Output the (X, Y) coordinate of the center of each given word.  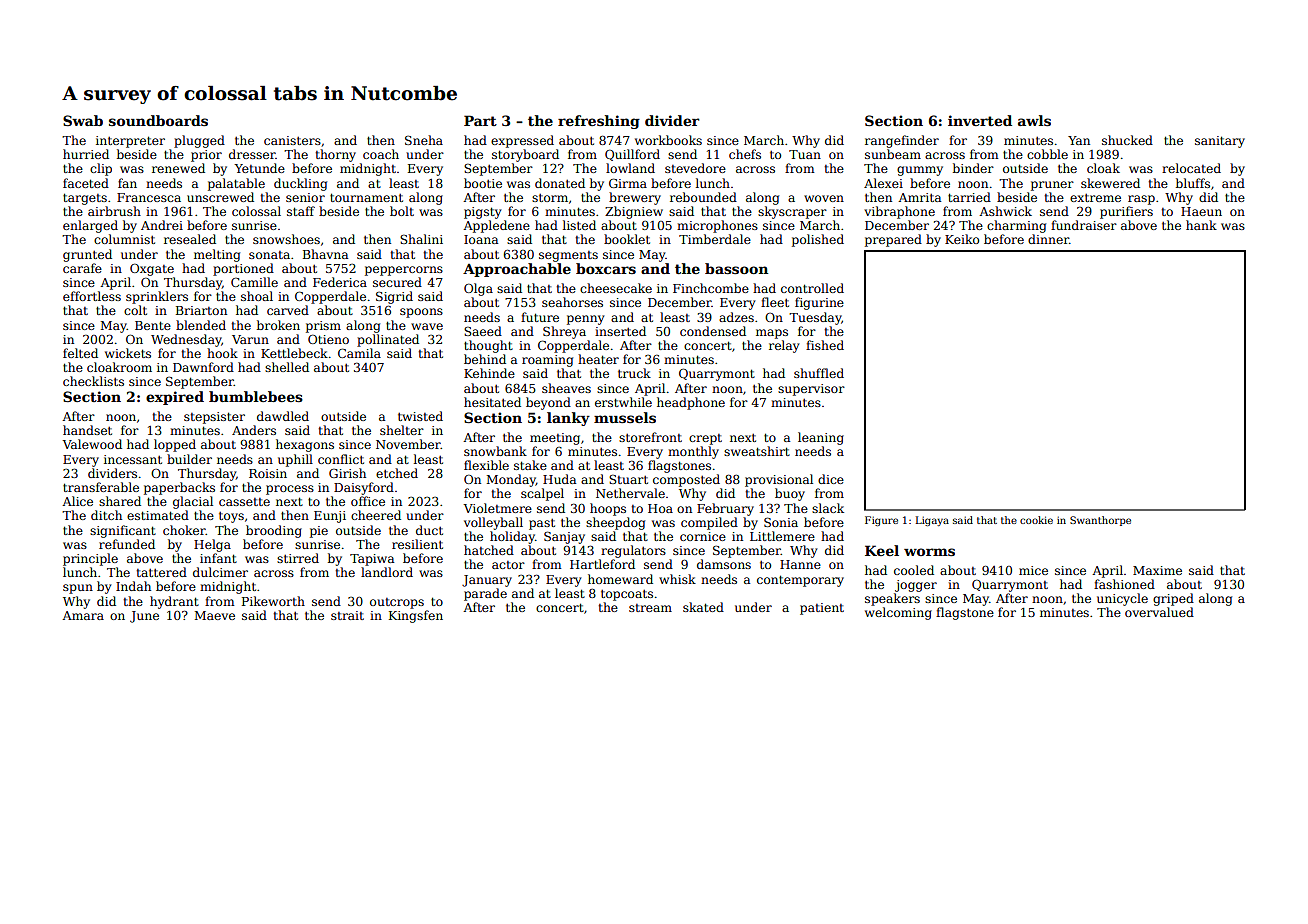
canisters (292, 140)
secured (397, 282)
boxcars (606, 268)
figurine (819, 303)
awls (1034, 120)
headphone (691, 403)
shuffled (819, 373)
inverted (980, 120)
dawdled (283, 416)
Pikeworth (273, 601)
